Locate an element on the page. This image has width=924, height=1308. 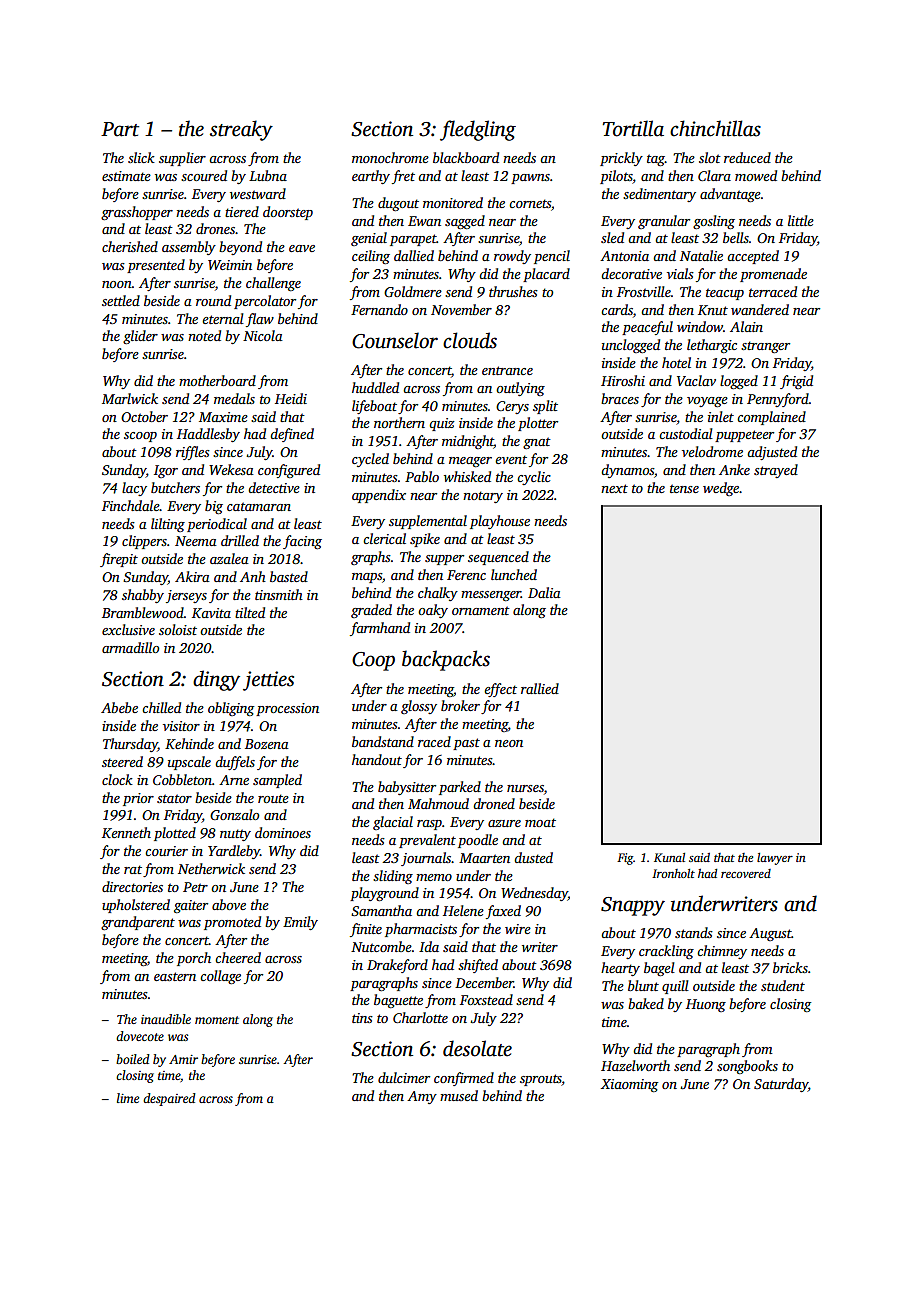
farmhand is located at coordinates (380, 629).
